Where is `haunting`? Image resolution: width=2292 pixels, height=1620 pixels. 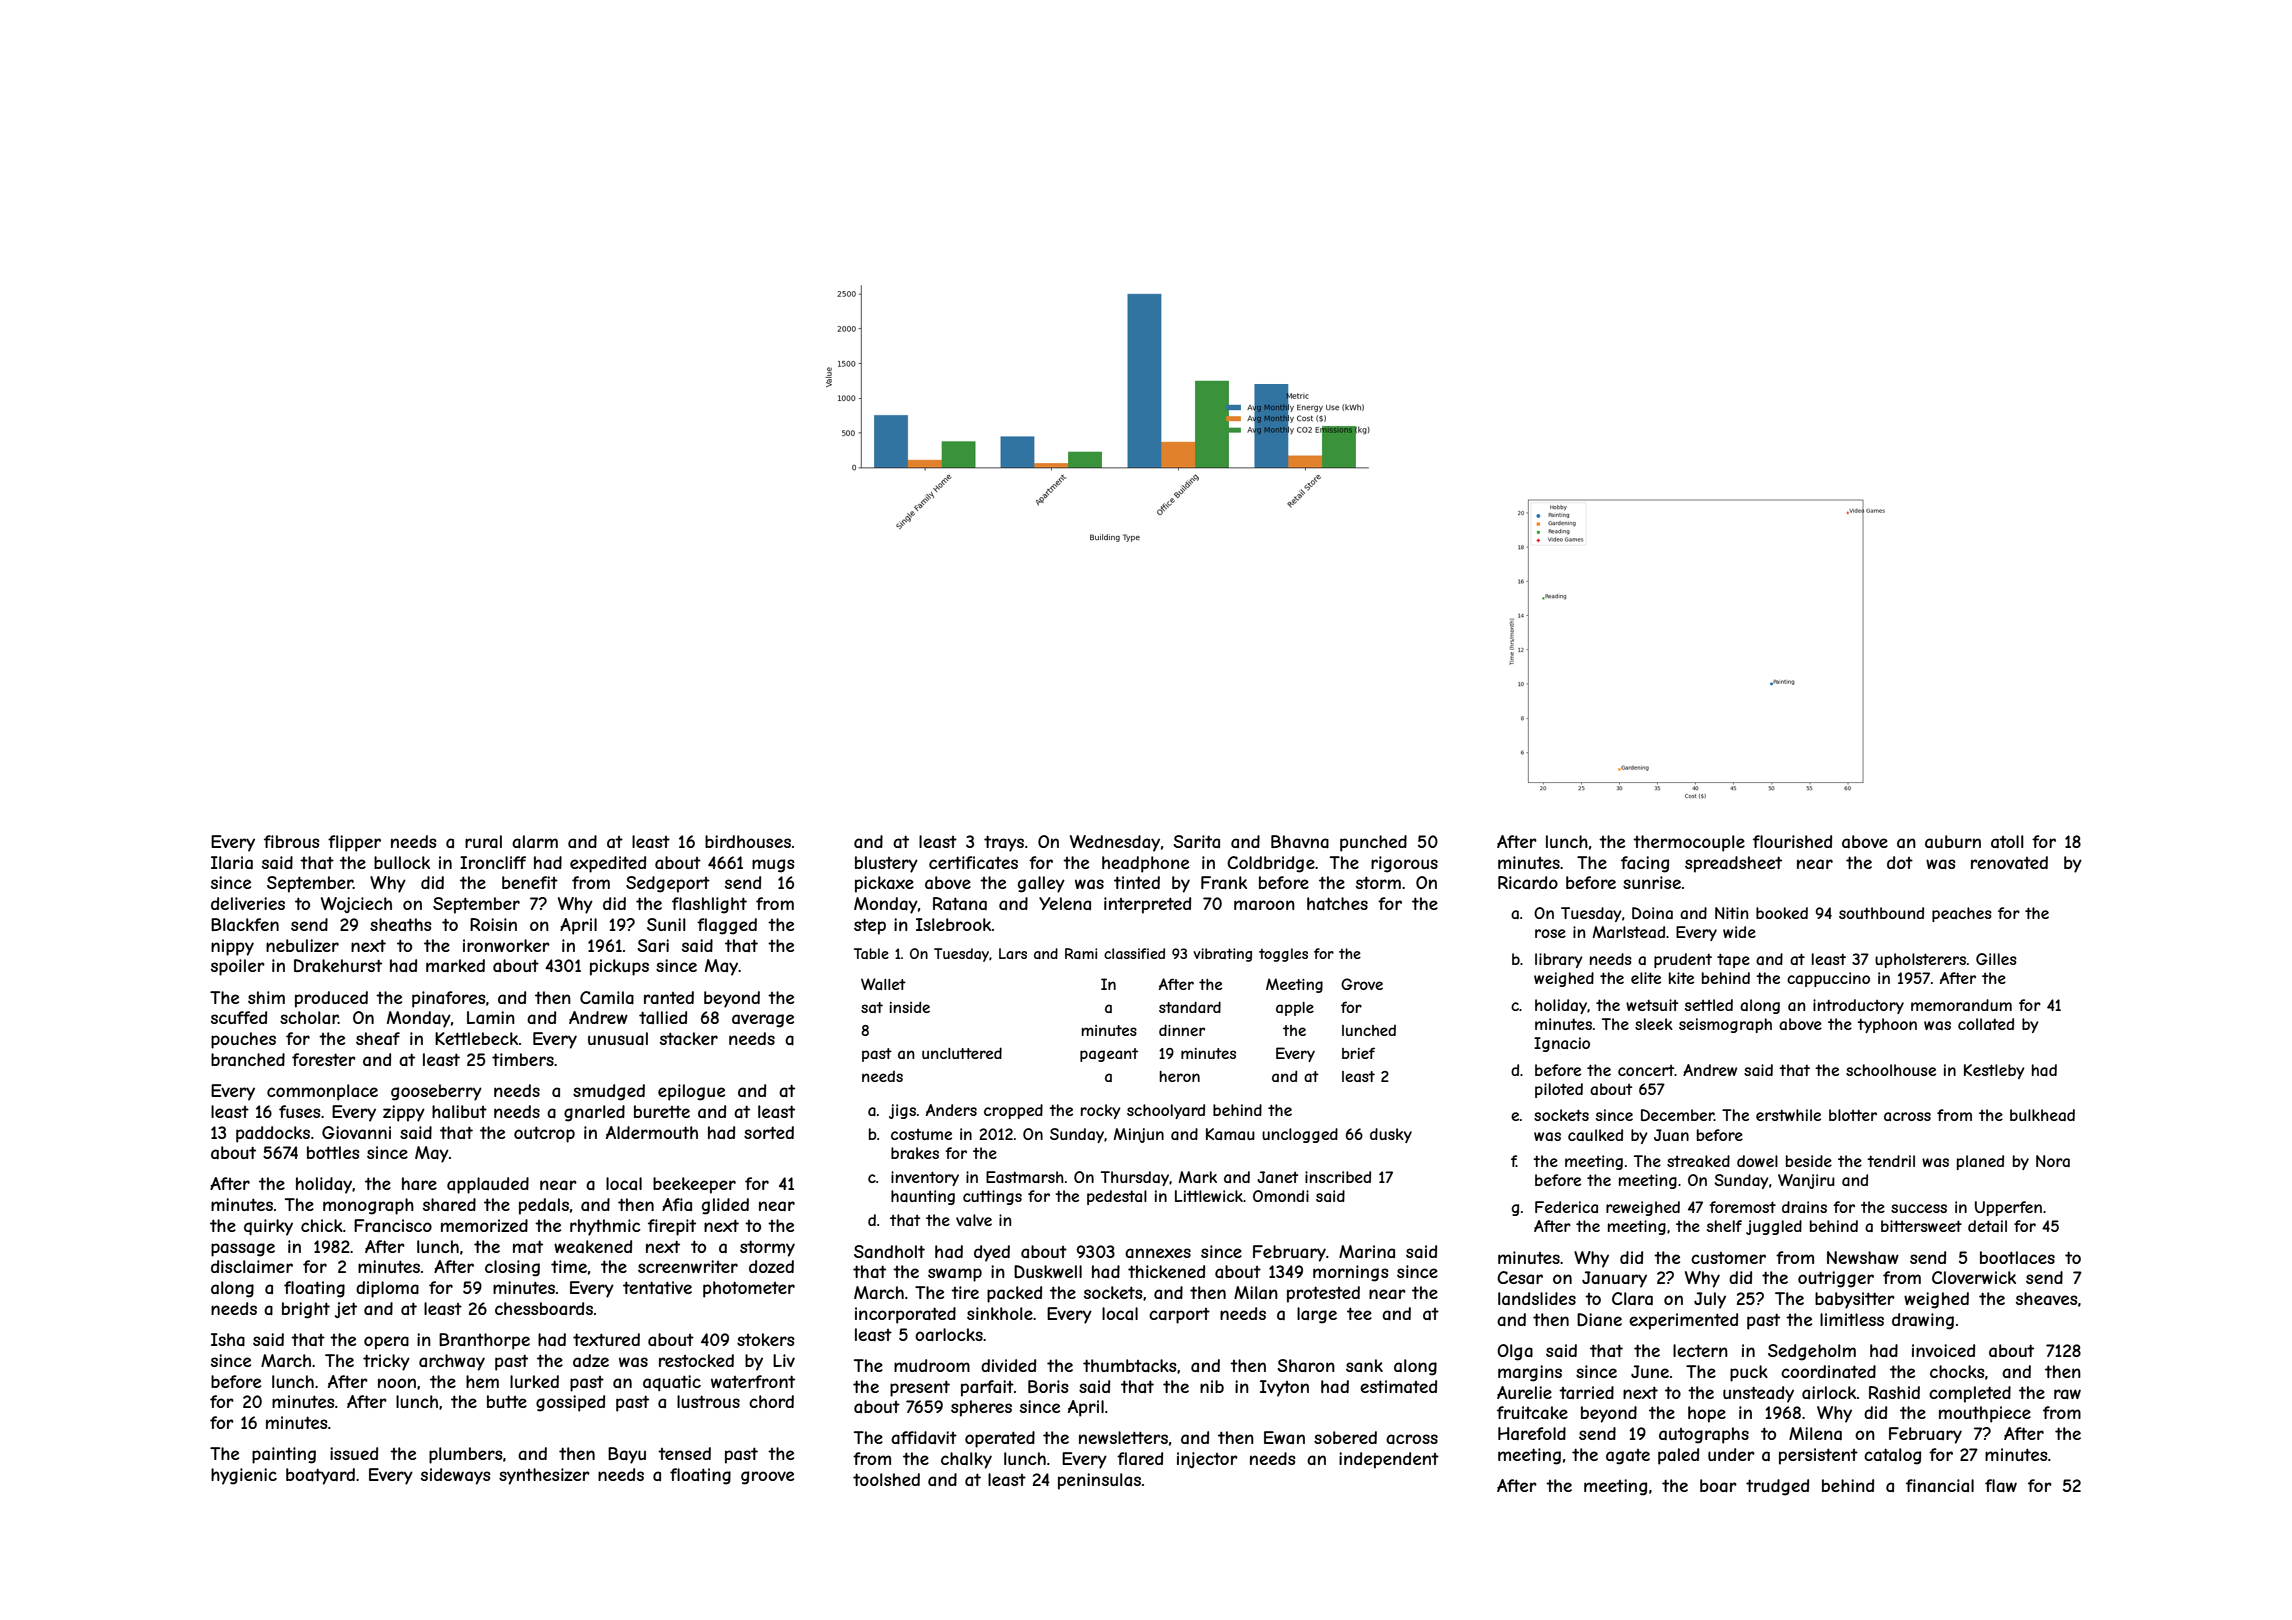 haunting is located at coordinates (923, 1197).
